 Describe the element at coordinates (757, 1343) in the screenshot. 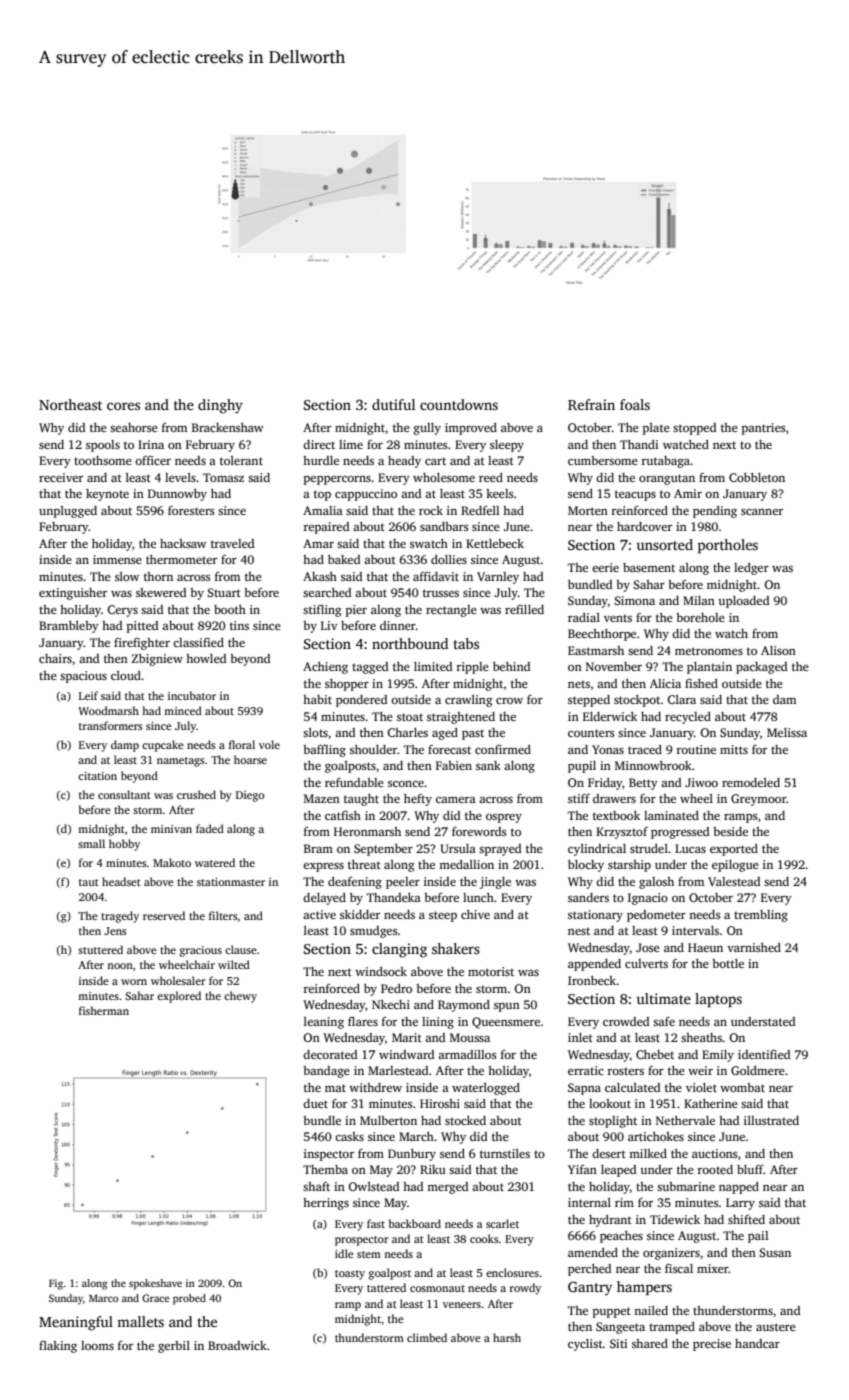

I see `handcar` at that location.
